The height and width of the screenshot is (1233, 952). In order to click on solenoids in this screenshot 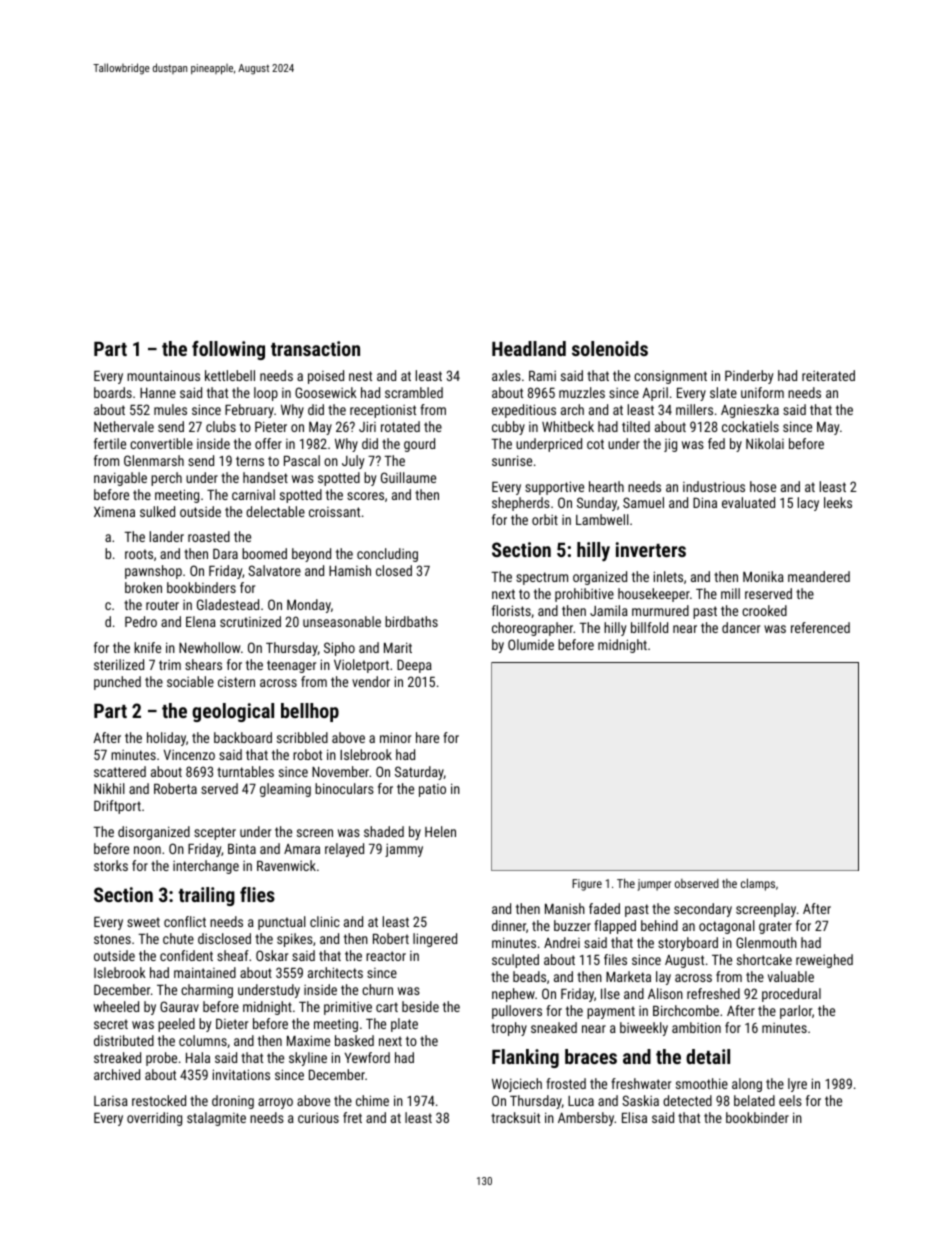, I will do `click(610, 348)`.
